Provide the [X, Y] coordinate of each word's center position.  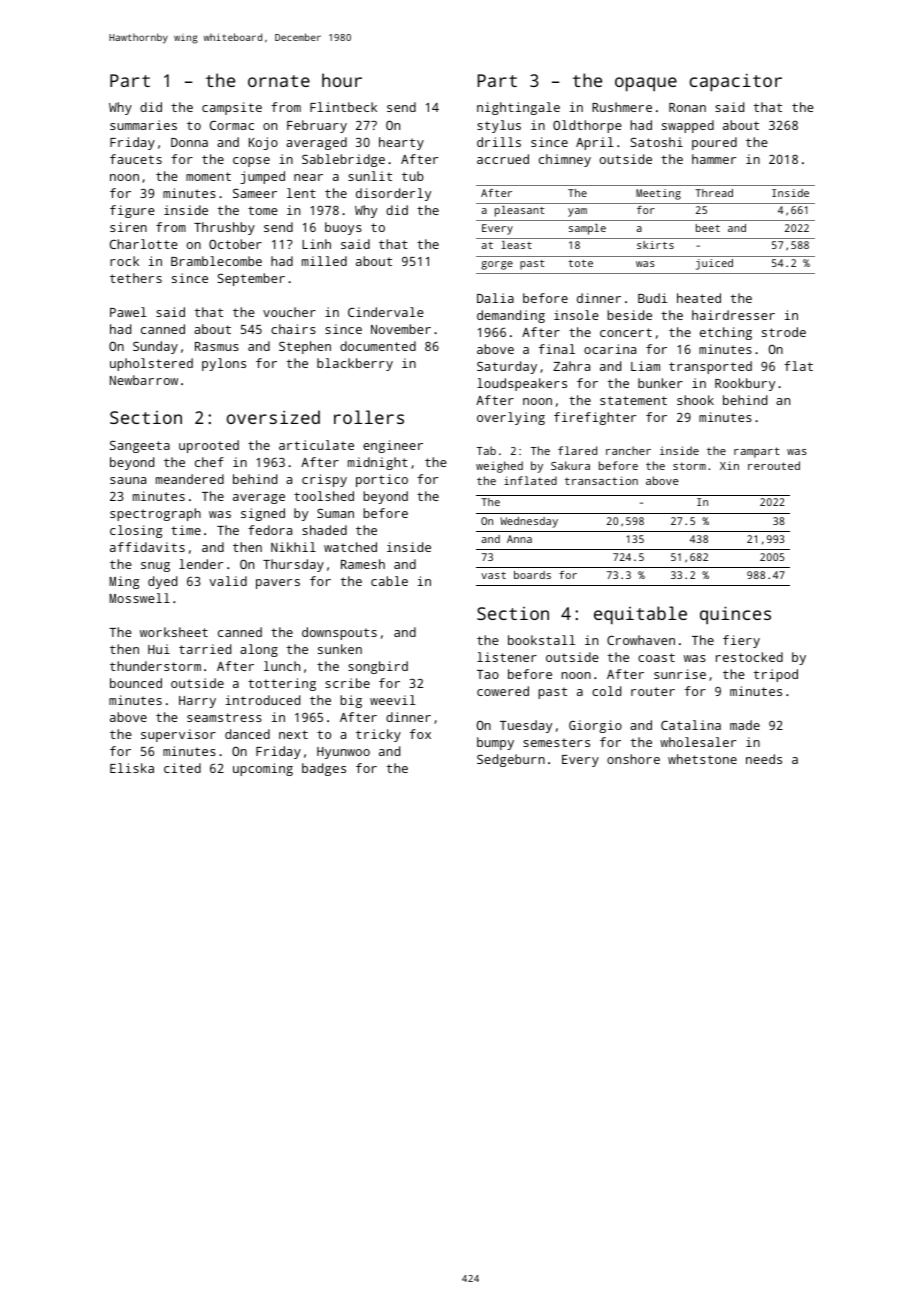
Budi [652, 298]
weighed [499, 467]
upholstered [151, 364]
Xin [729, 465]
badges [324, 769]
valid [228, 581]
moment [208, 176]
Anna [519, 539]
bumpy [495, 743]
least [516, 245]
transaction [601, 480]
